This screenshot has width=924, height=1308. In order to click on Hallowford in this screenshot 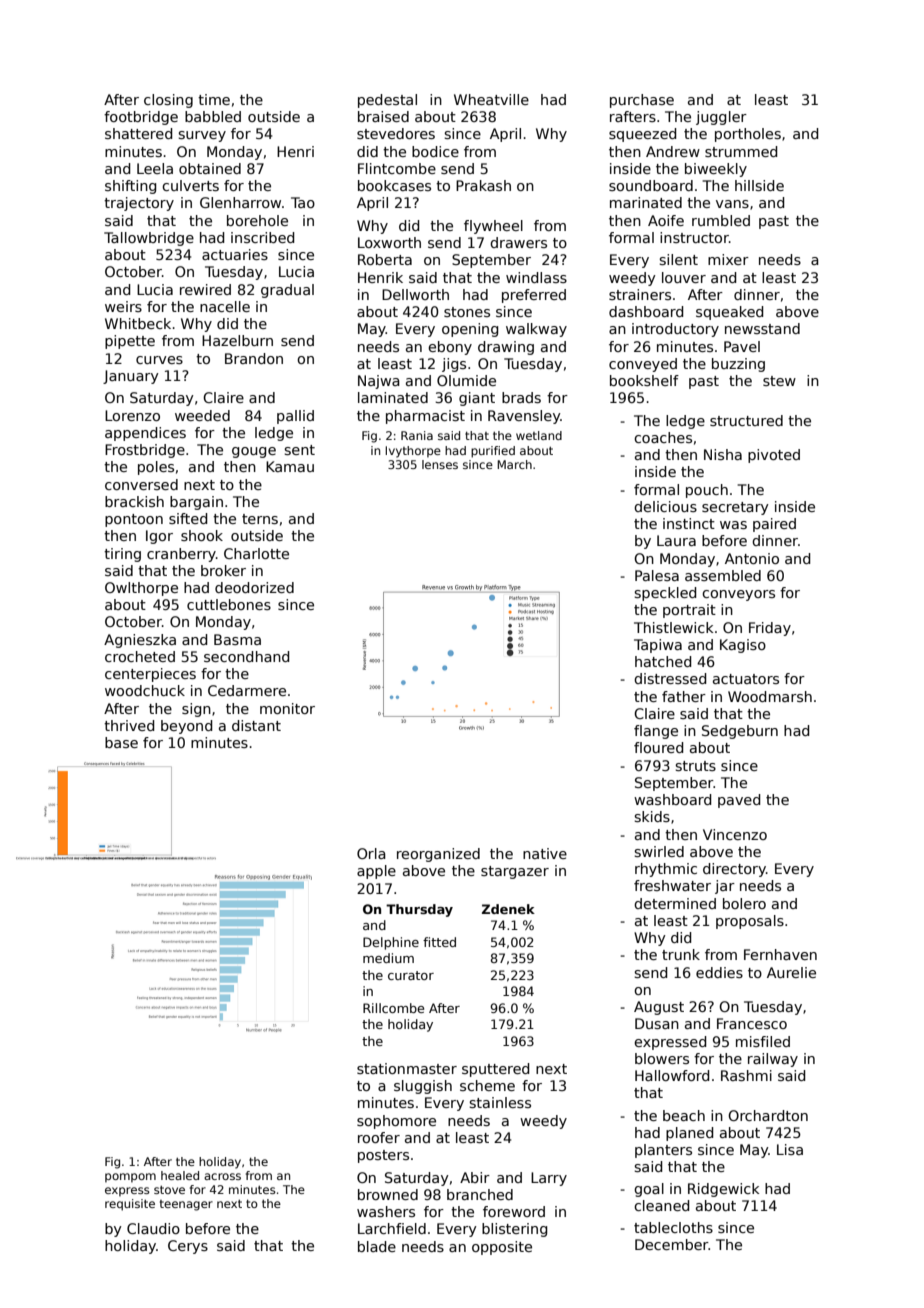, I will do `click(672, 1075)`.
